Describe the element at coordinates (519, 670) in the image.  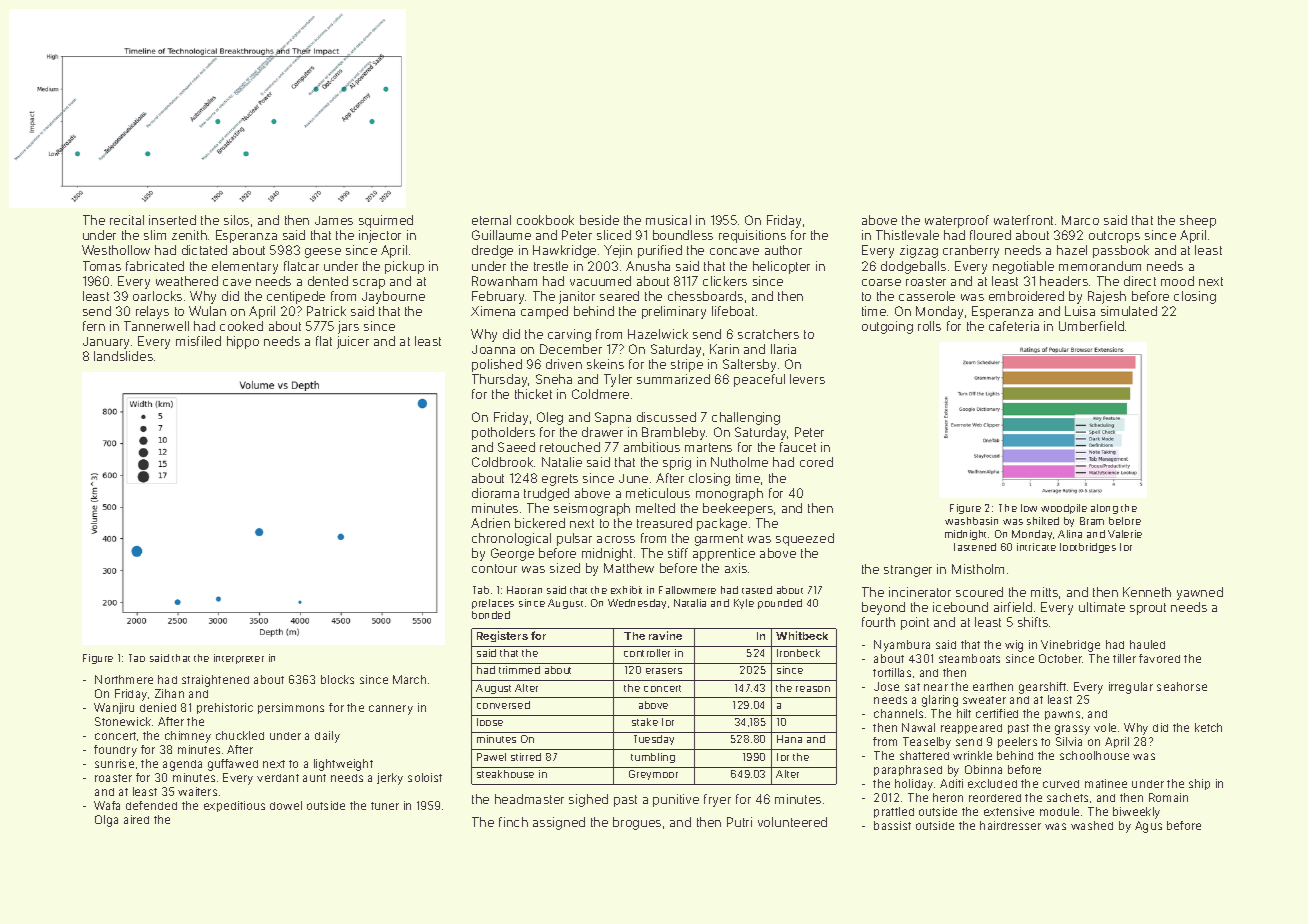
I see `trimmed` at that location.
